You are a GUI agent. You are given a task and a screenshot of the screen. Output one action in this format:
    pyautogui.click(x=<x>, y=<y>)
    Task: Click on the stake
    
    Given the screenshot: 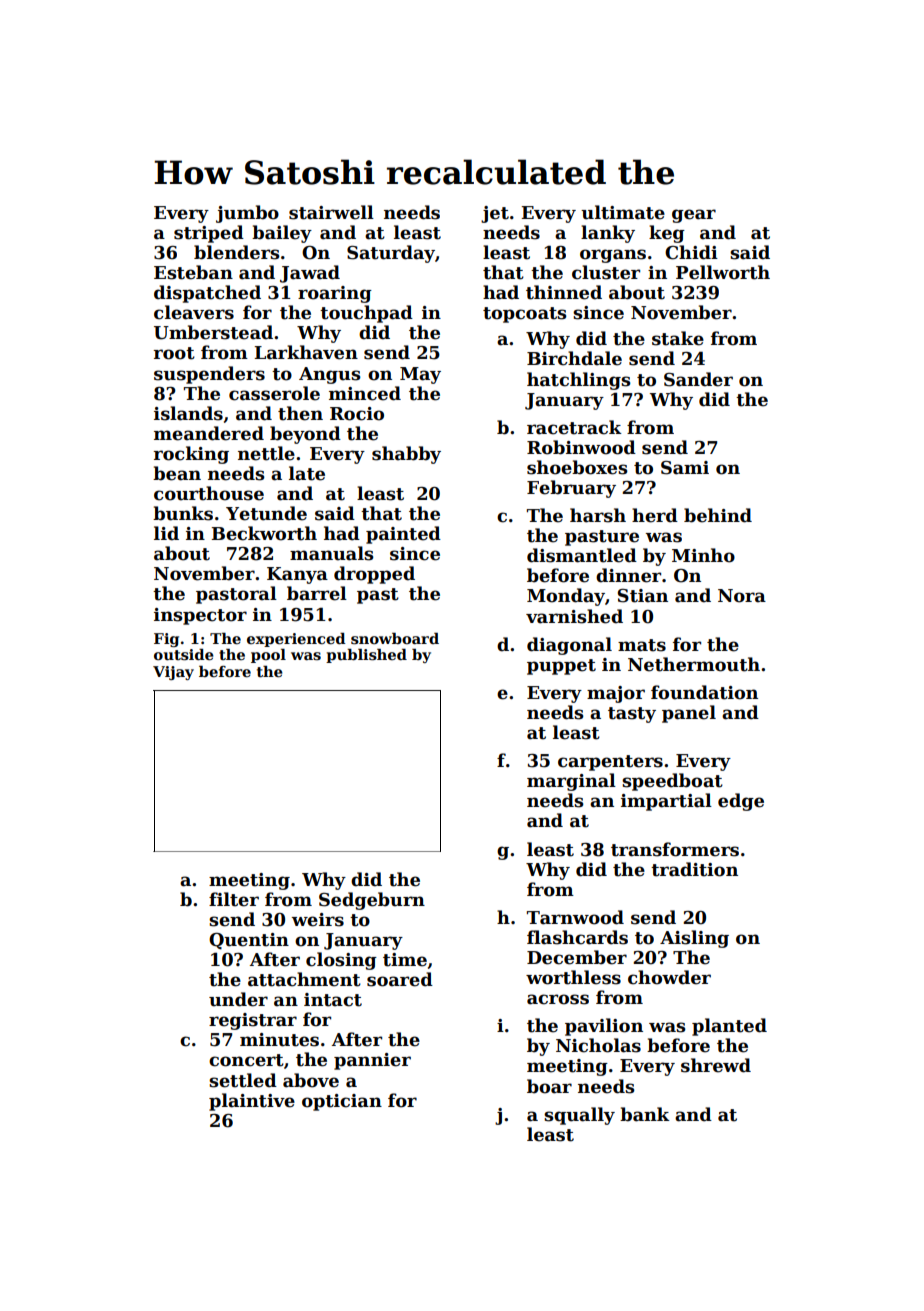 What is the action you would take?
    pyautogui.click(x=678, y=338)
